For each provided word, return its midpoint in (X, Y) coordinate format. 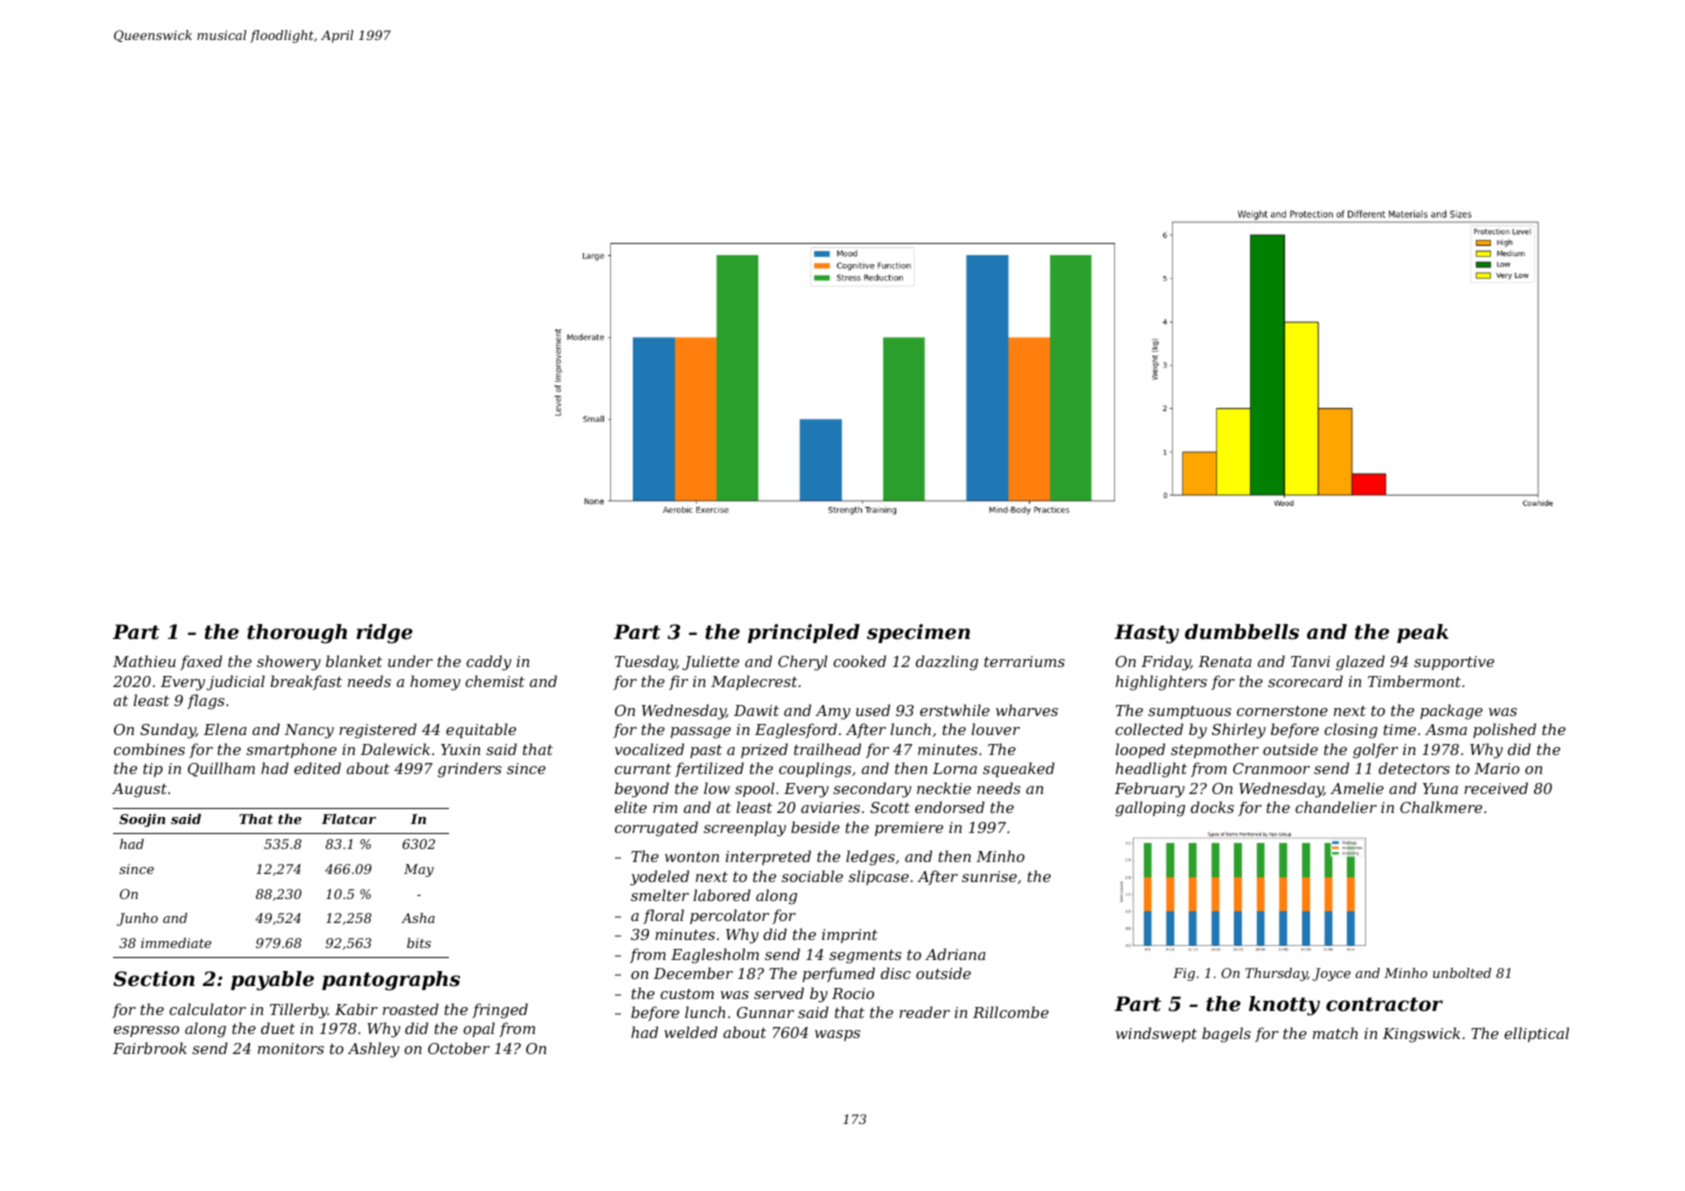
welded (691, 1032)
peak (1423, 633)
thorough (297, 634)
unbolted (1462, 973)
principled (804, 633)
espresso (146, 1031)
